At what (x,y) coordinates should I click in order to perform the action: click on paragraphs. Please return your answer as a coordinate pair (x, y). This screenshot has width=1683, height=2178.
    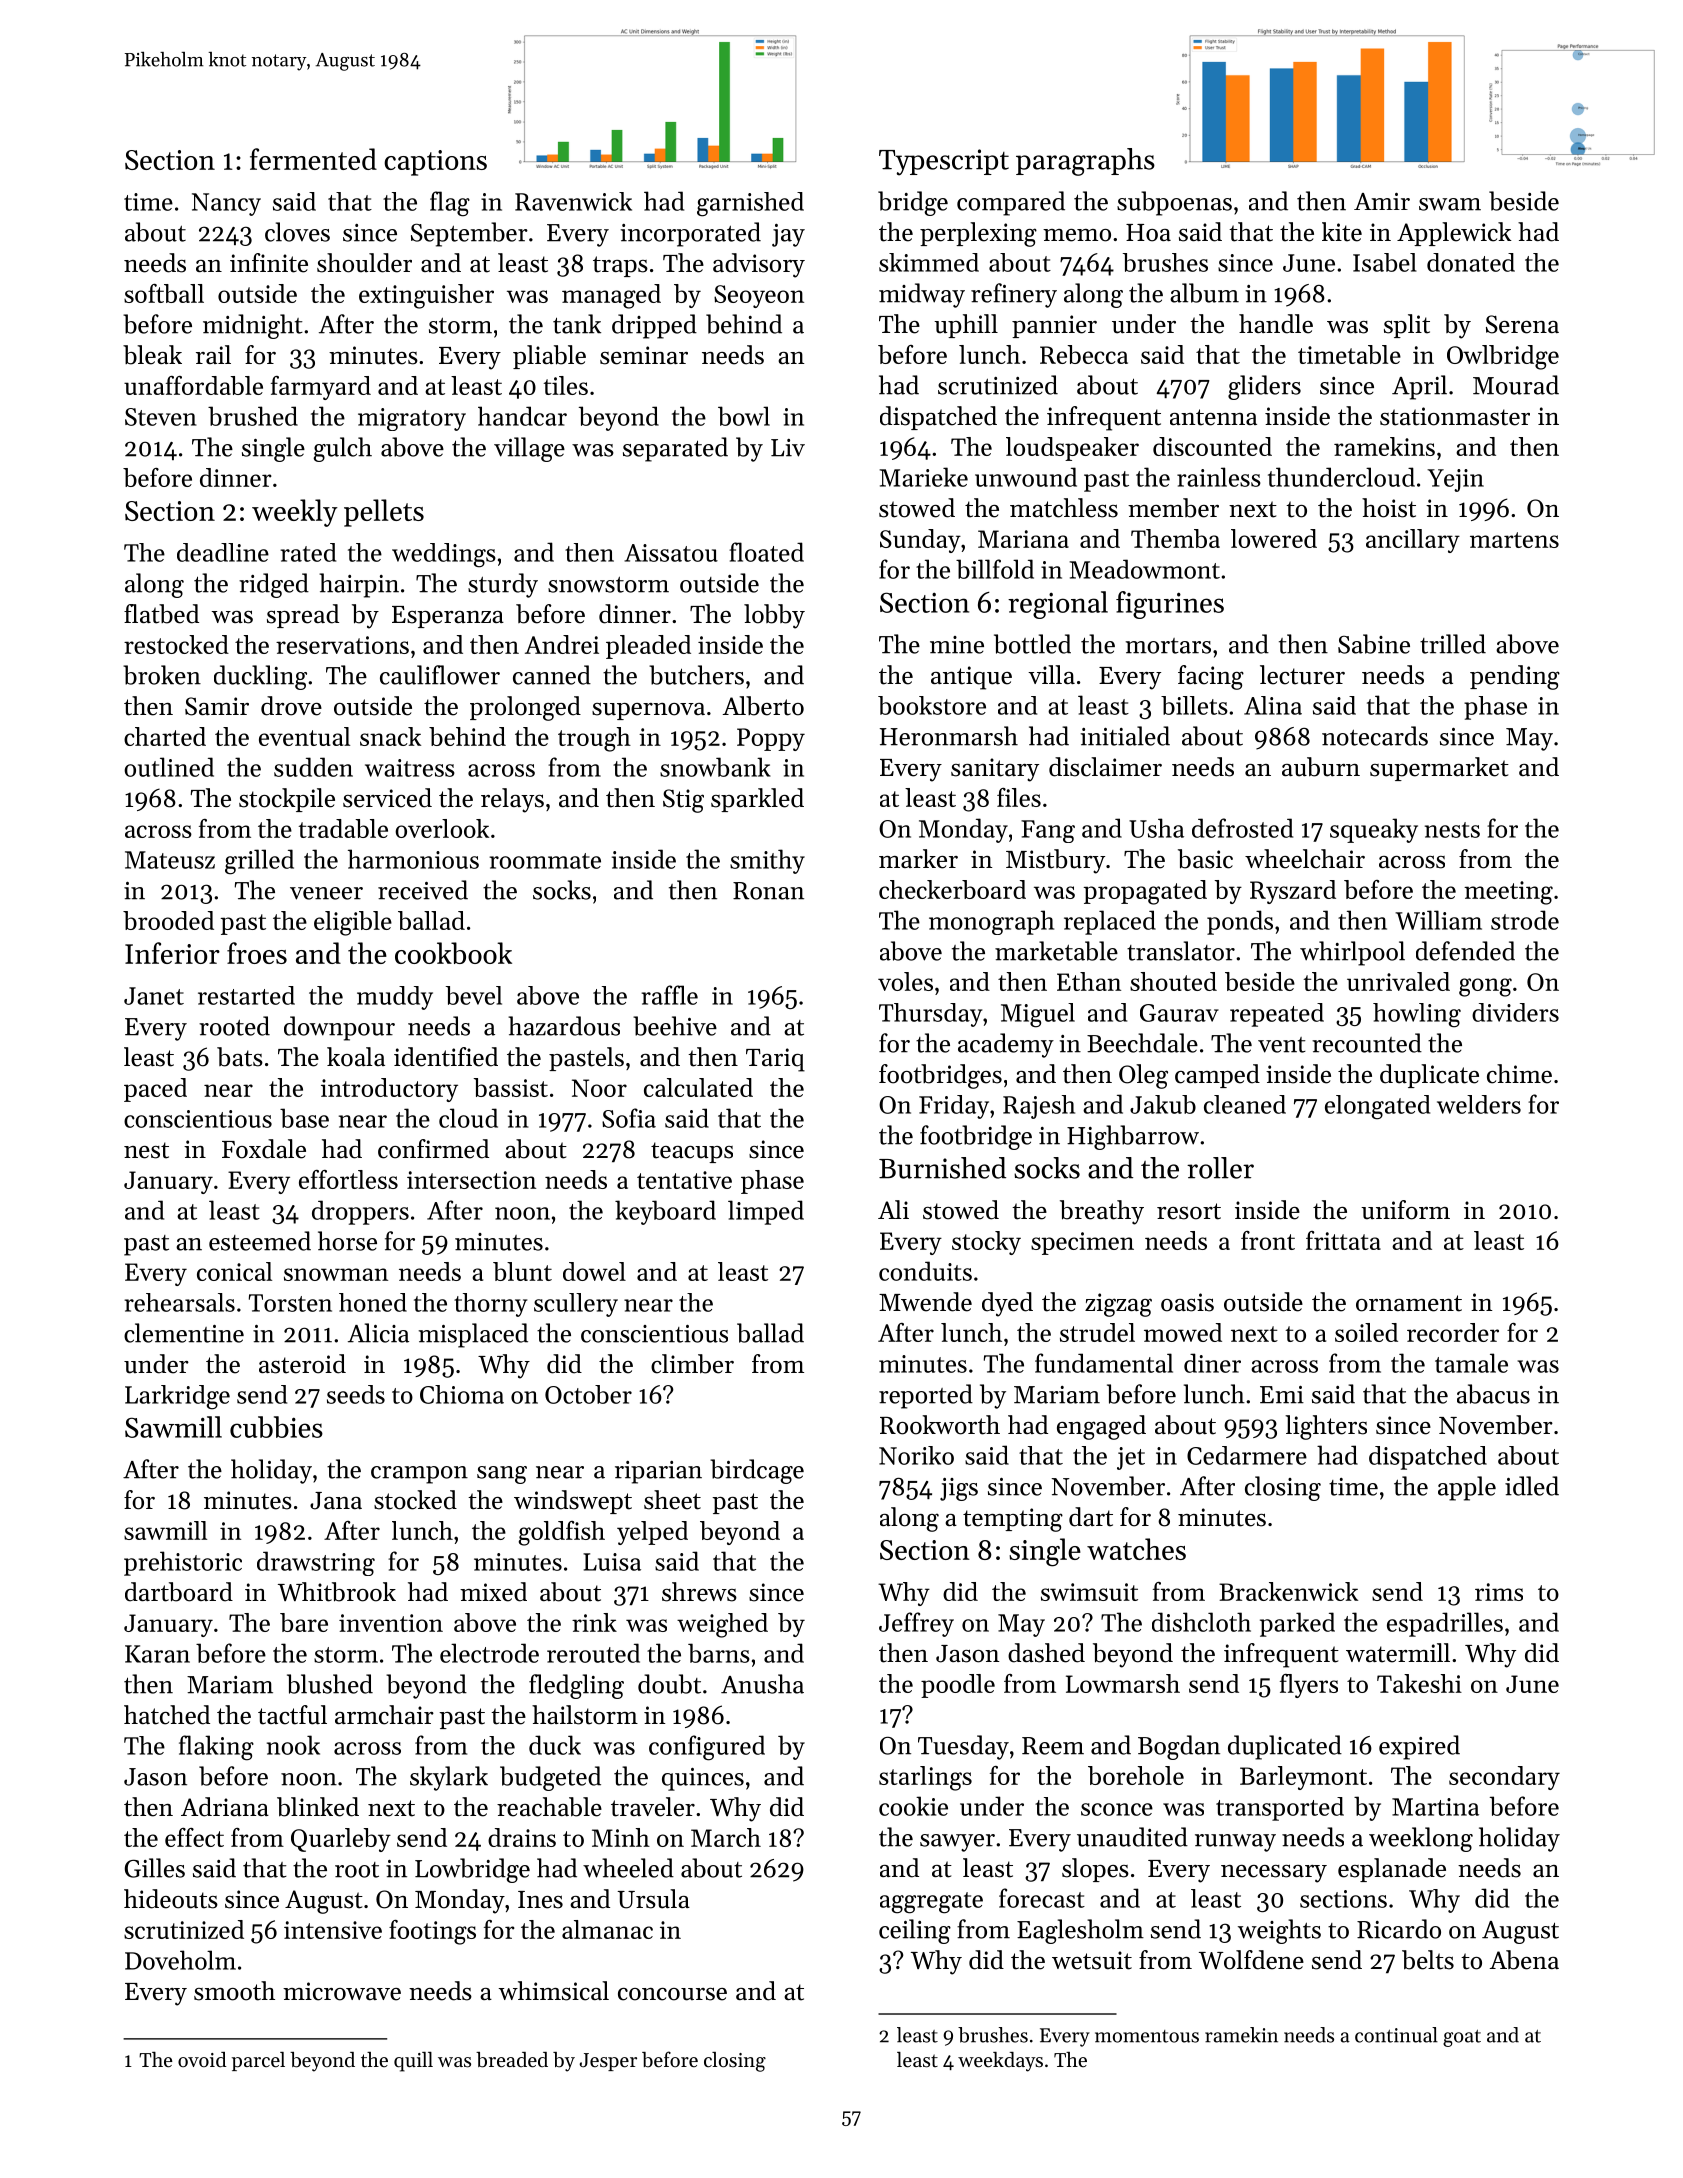
    Looking at the image, I should click on (1085, 162).
